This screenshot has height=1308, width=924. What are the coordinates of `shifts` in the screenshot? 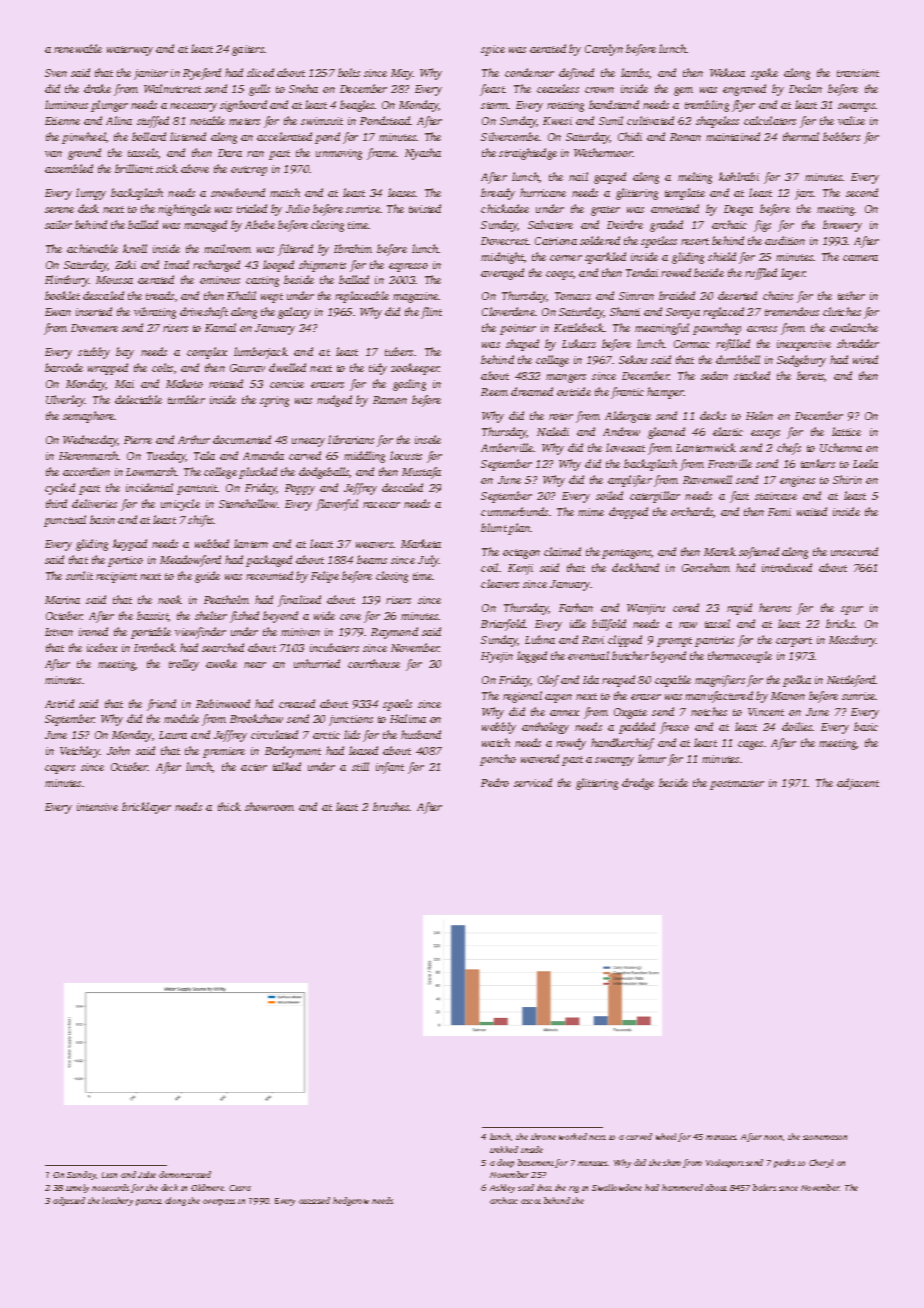 It's located at (201, 521).
